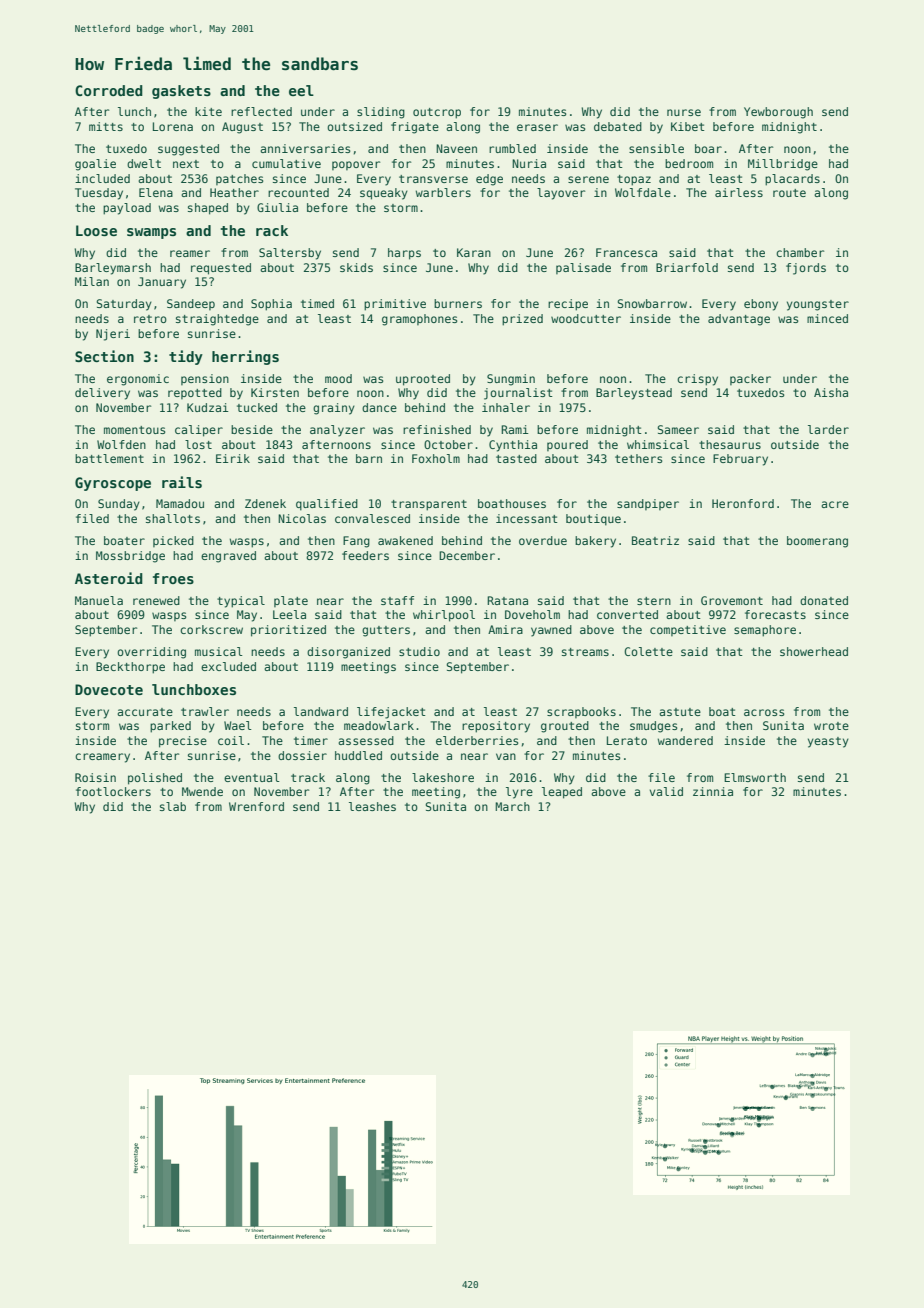  What do you see at coordinates (778, 113) in the image?
I see `Yewborough` at bounding box center [778, 113].
